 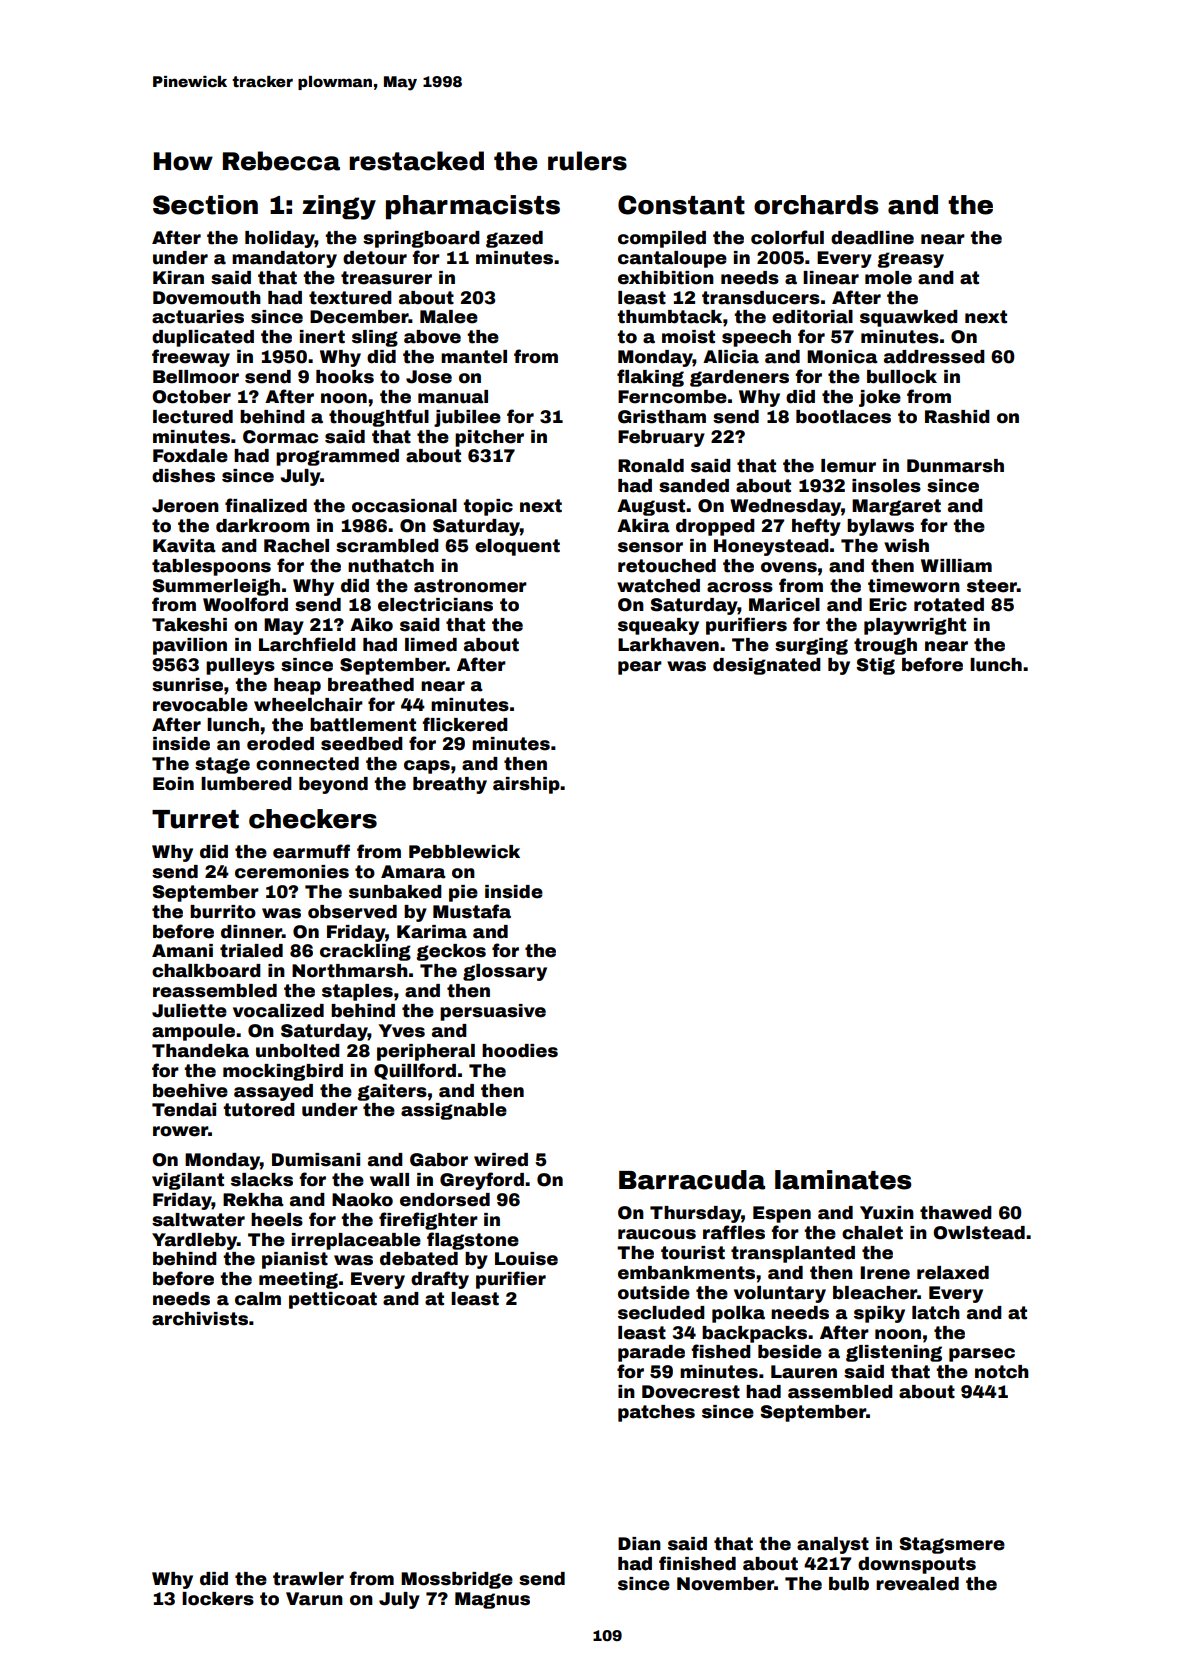 What do you see at coordinates (245, 604) in the screenshot?
I see `Woolford` at bounding box center [245, 604].
